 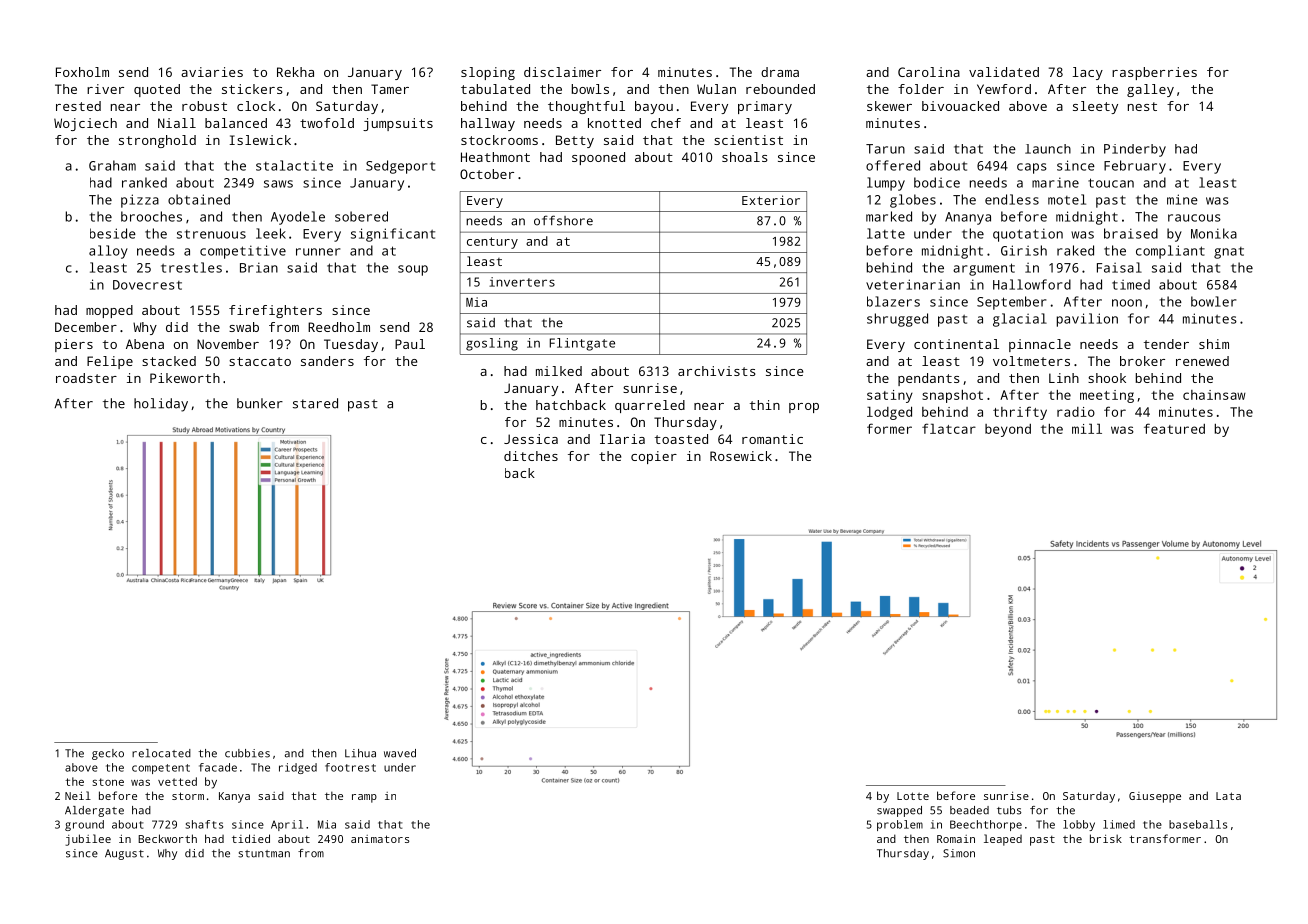 What do you see at coordinates (780, 72) in the screenshot?
I see `drama` at bounding box center [780, 72].
